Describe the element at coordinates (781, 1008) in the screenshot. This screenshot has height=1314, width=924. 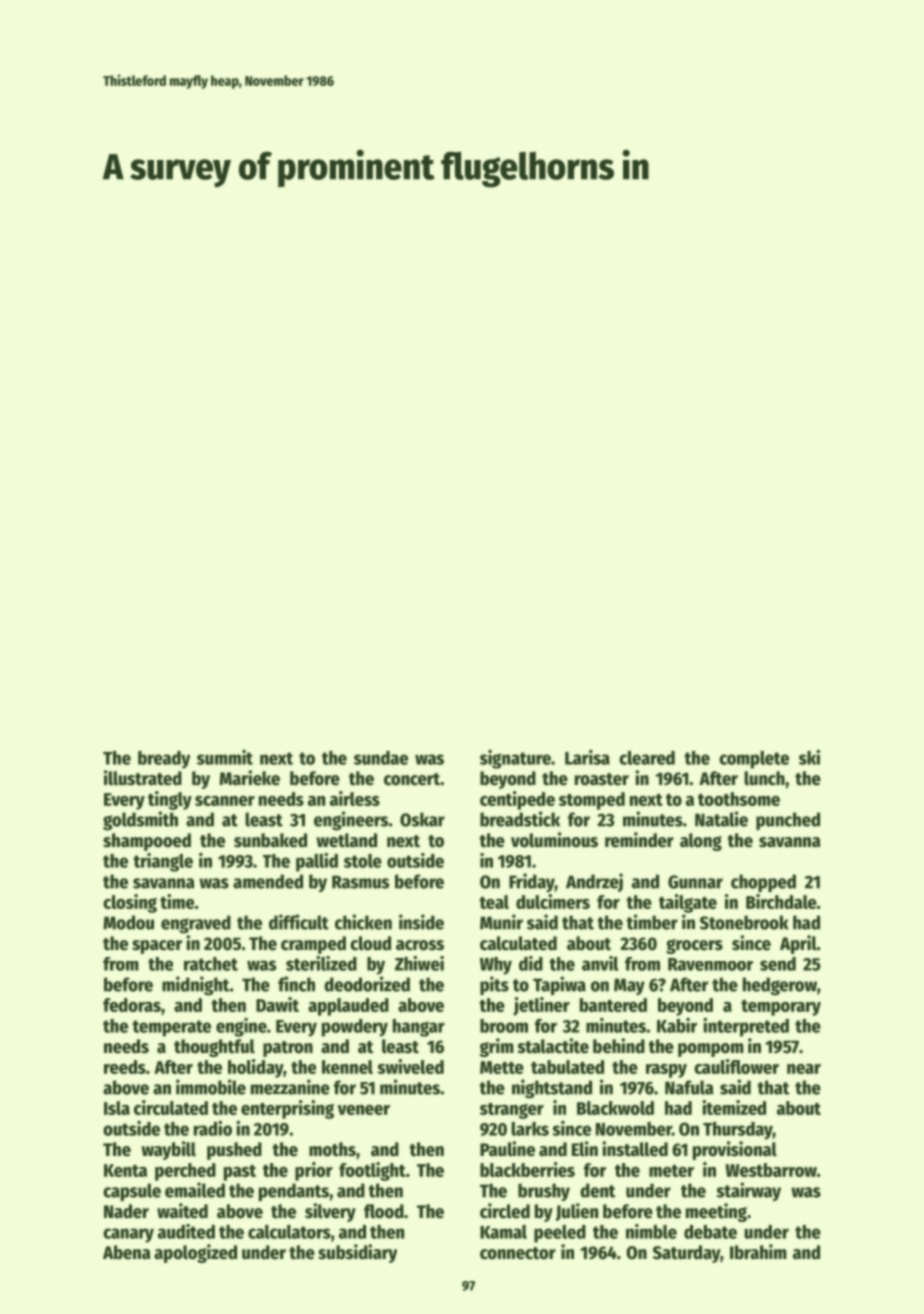
I see `temporary` at that location.
